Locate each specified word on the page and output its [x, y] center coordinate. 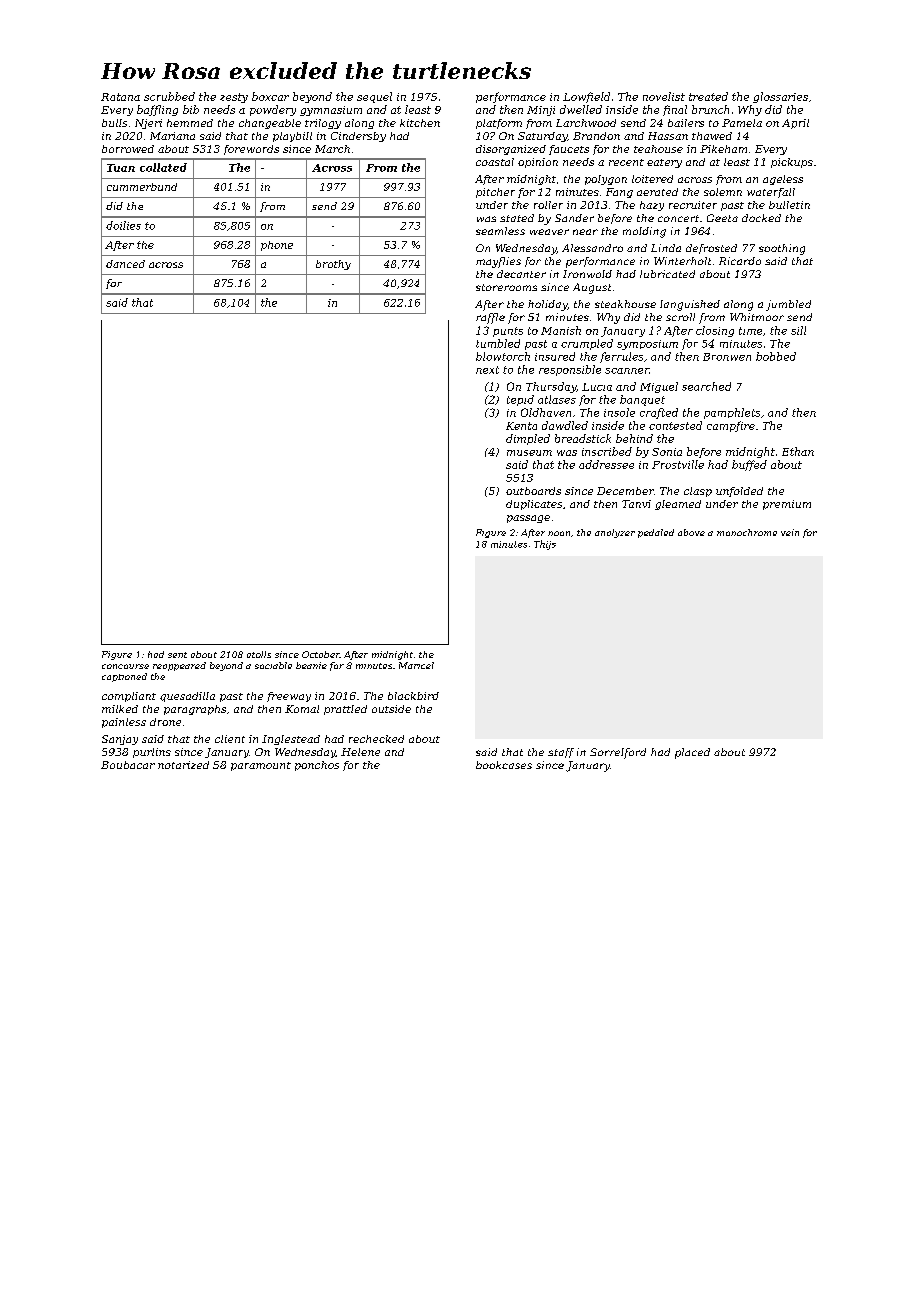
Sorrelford [618, 753]
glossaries [780, 97]
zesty [234, 98]
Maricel [416, 665]
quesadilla [187, 697]
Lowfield [586, 97]
